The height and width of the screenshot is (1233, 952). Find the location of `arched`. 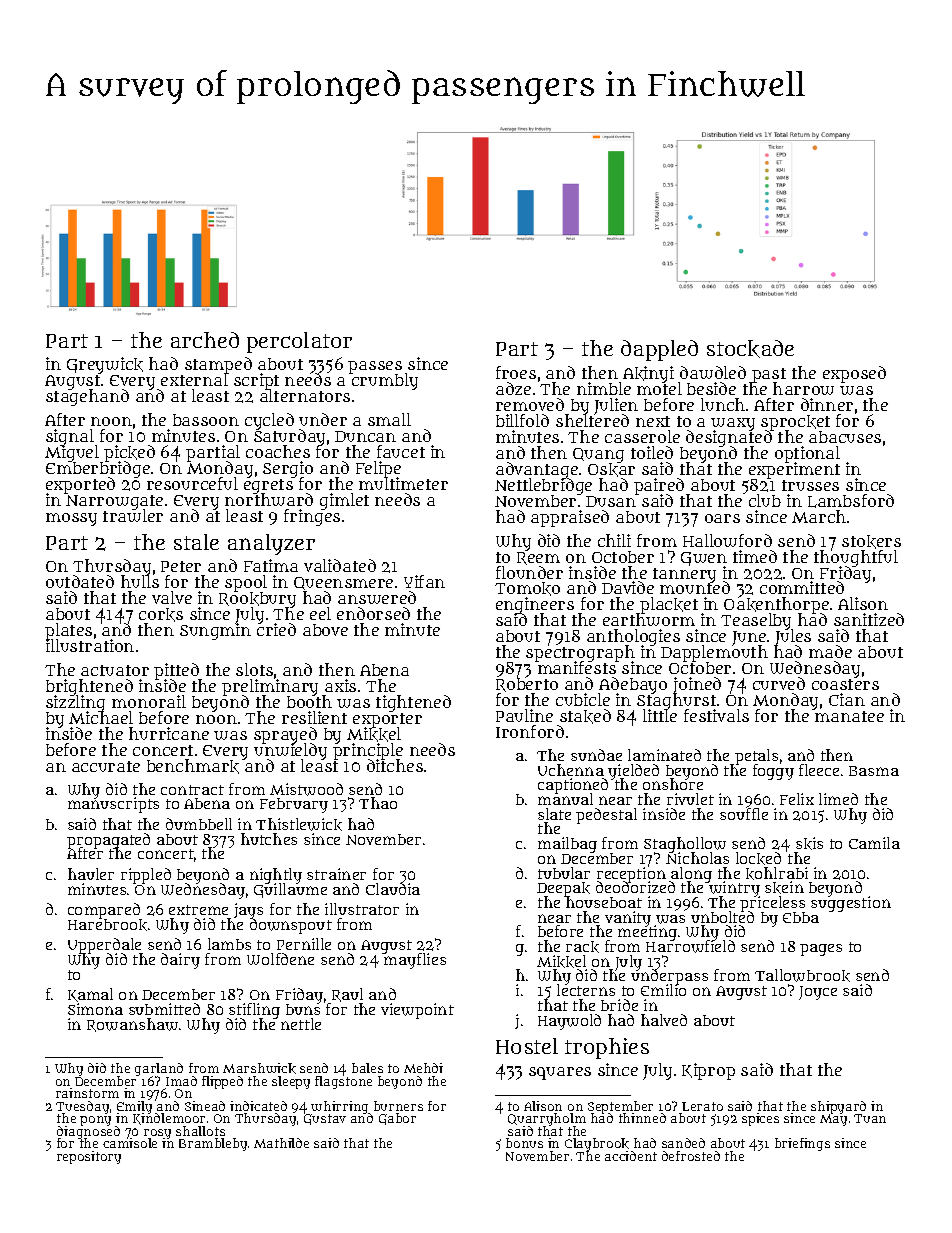

arched is located at coordinates (205, 340).
